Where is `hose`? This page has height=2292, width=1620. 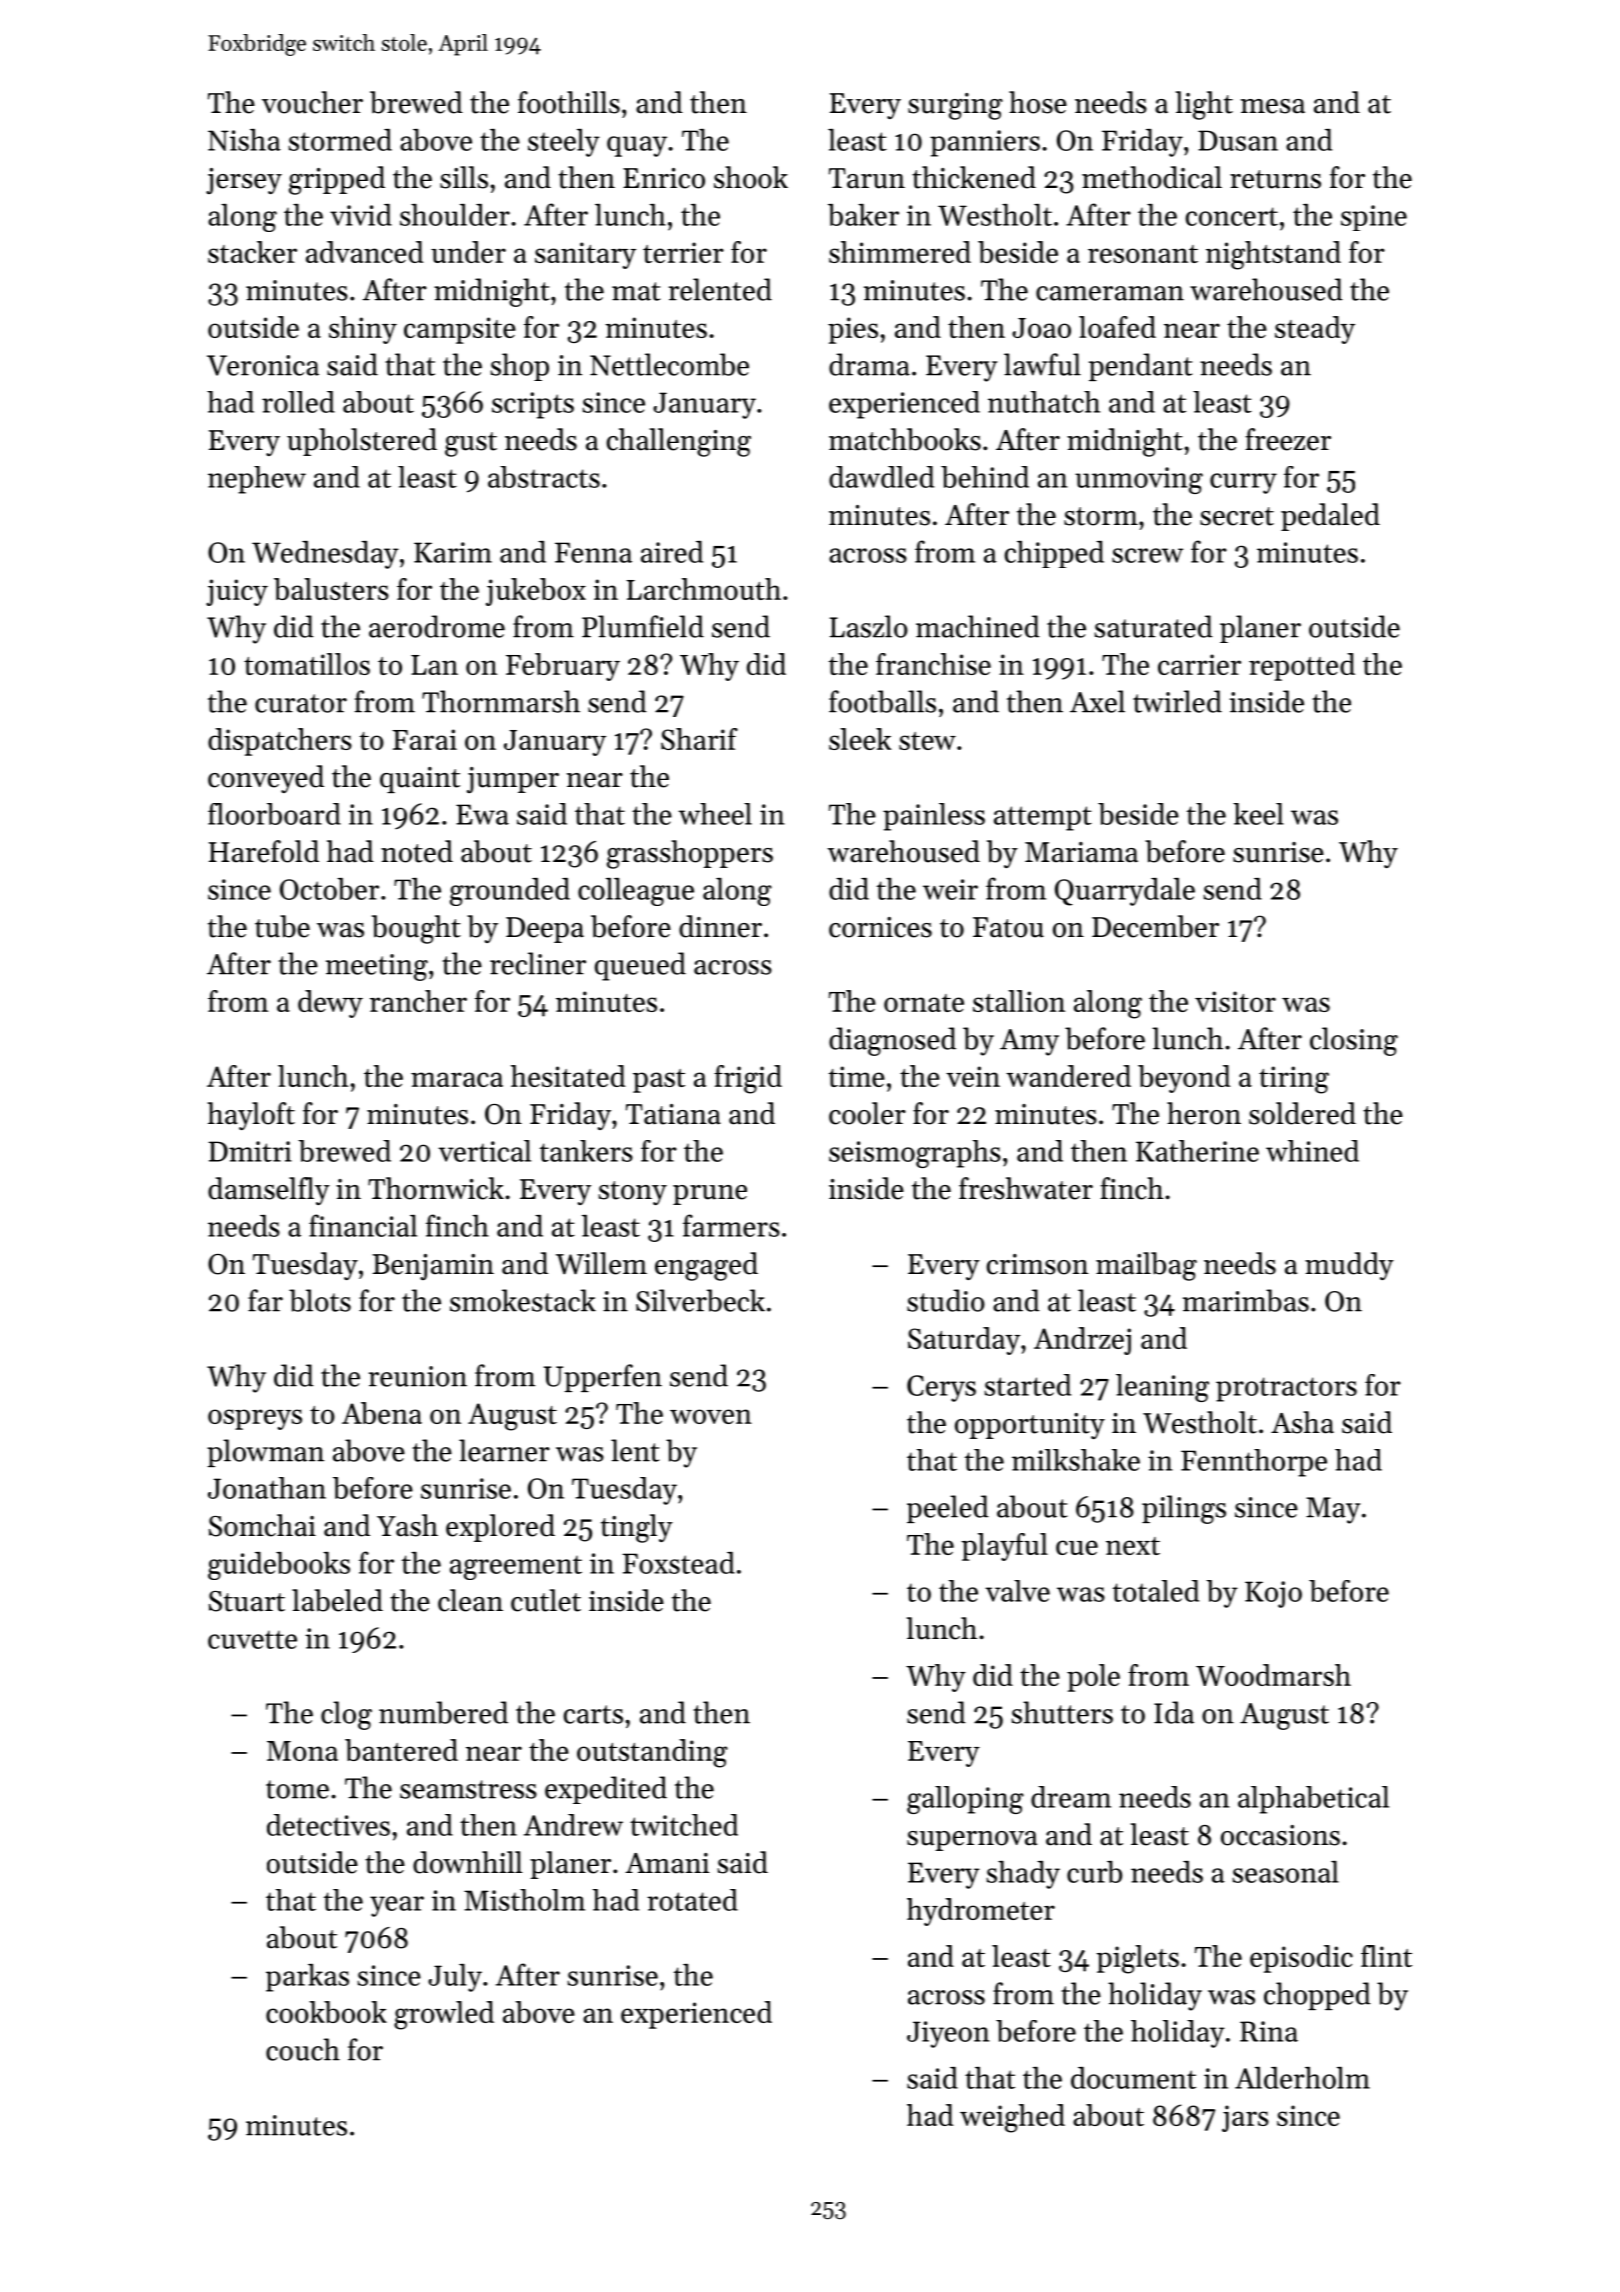
hose is located at coordinates (1038, 102).
